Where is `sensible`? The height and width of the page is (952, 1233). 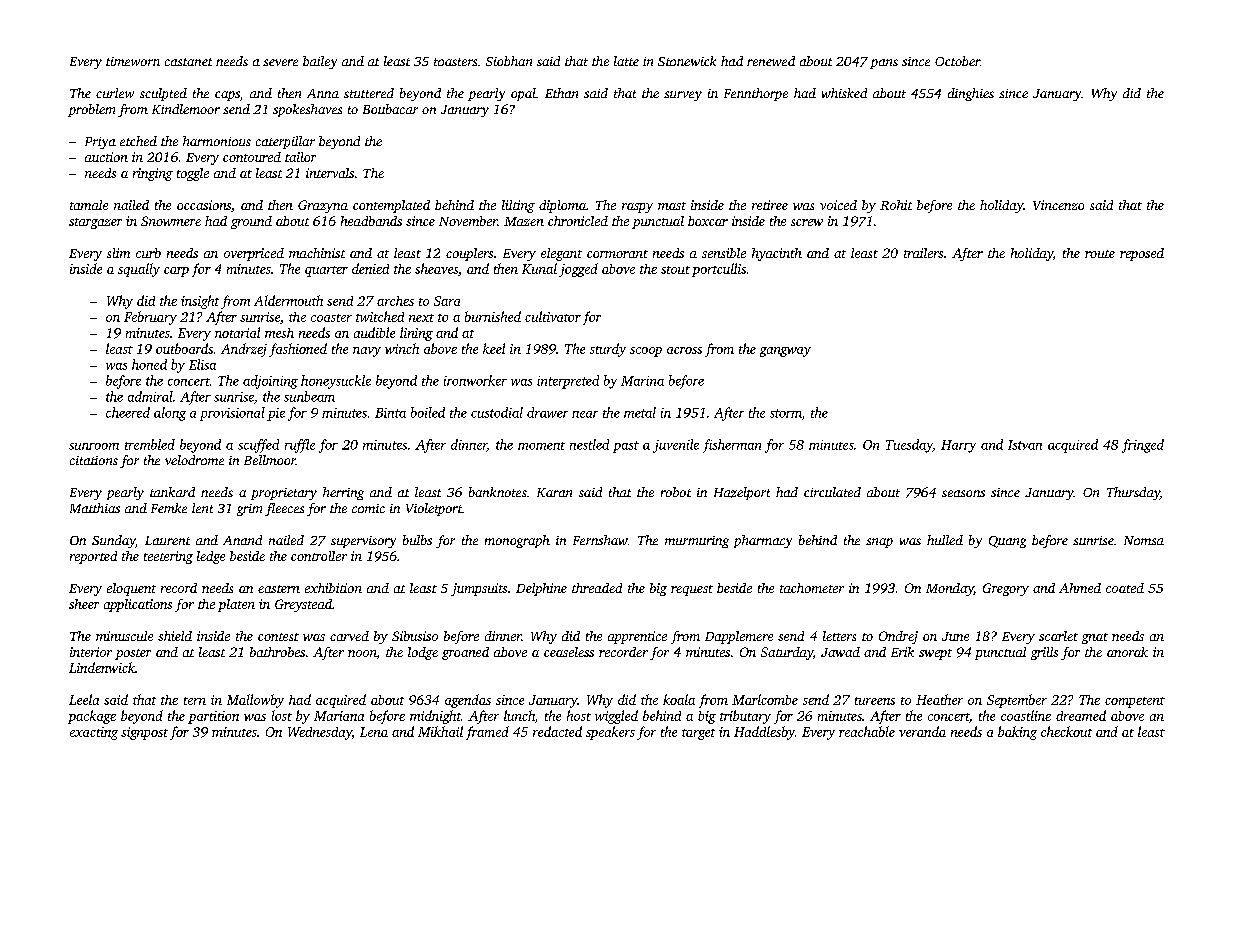
sensible is located at coordinates (724, 253).
